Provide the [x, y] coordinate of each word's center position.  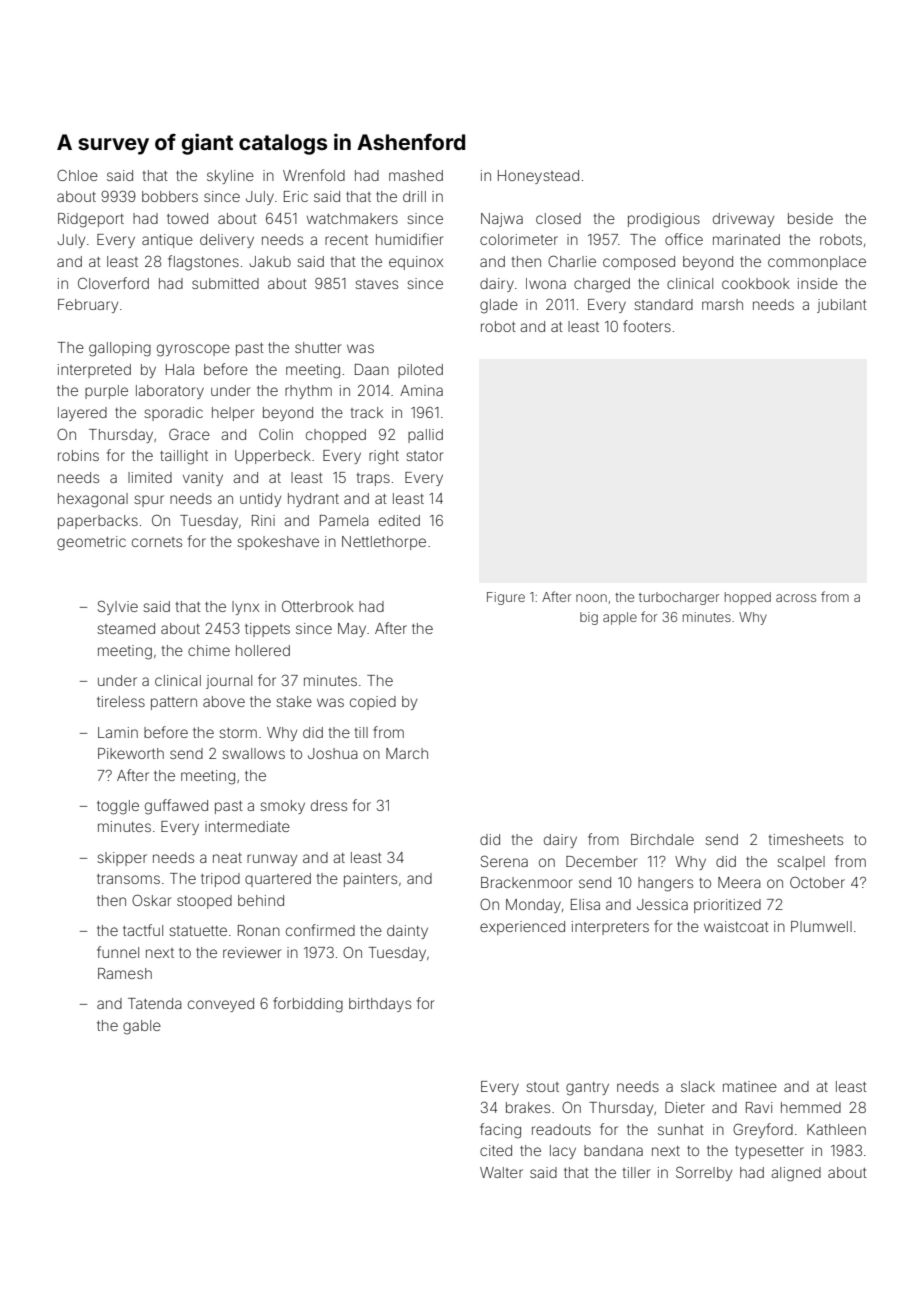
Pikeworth [131, 753]
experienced [522, 928]
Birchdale [662, 839]
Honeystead [538, 177]
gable [142, 1027]
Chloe [77, 175]
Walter [501, 1172]
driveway [743, 220]
